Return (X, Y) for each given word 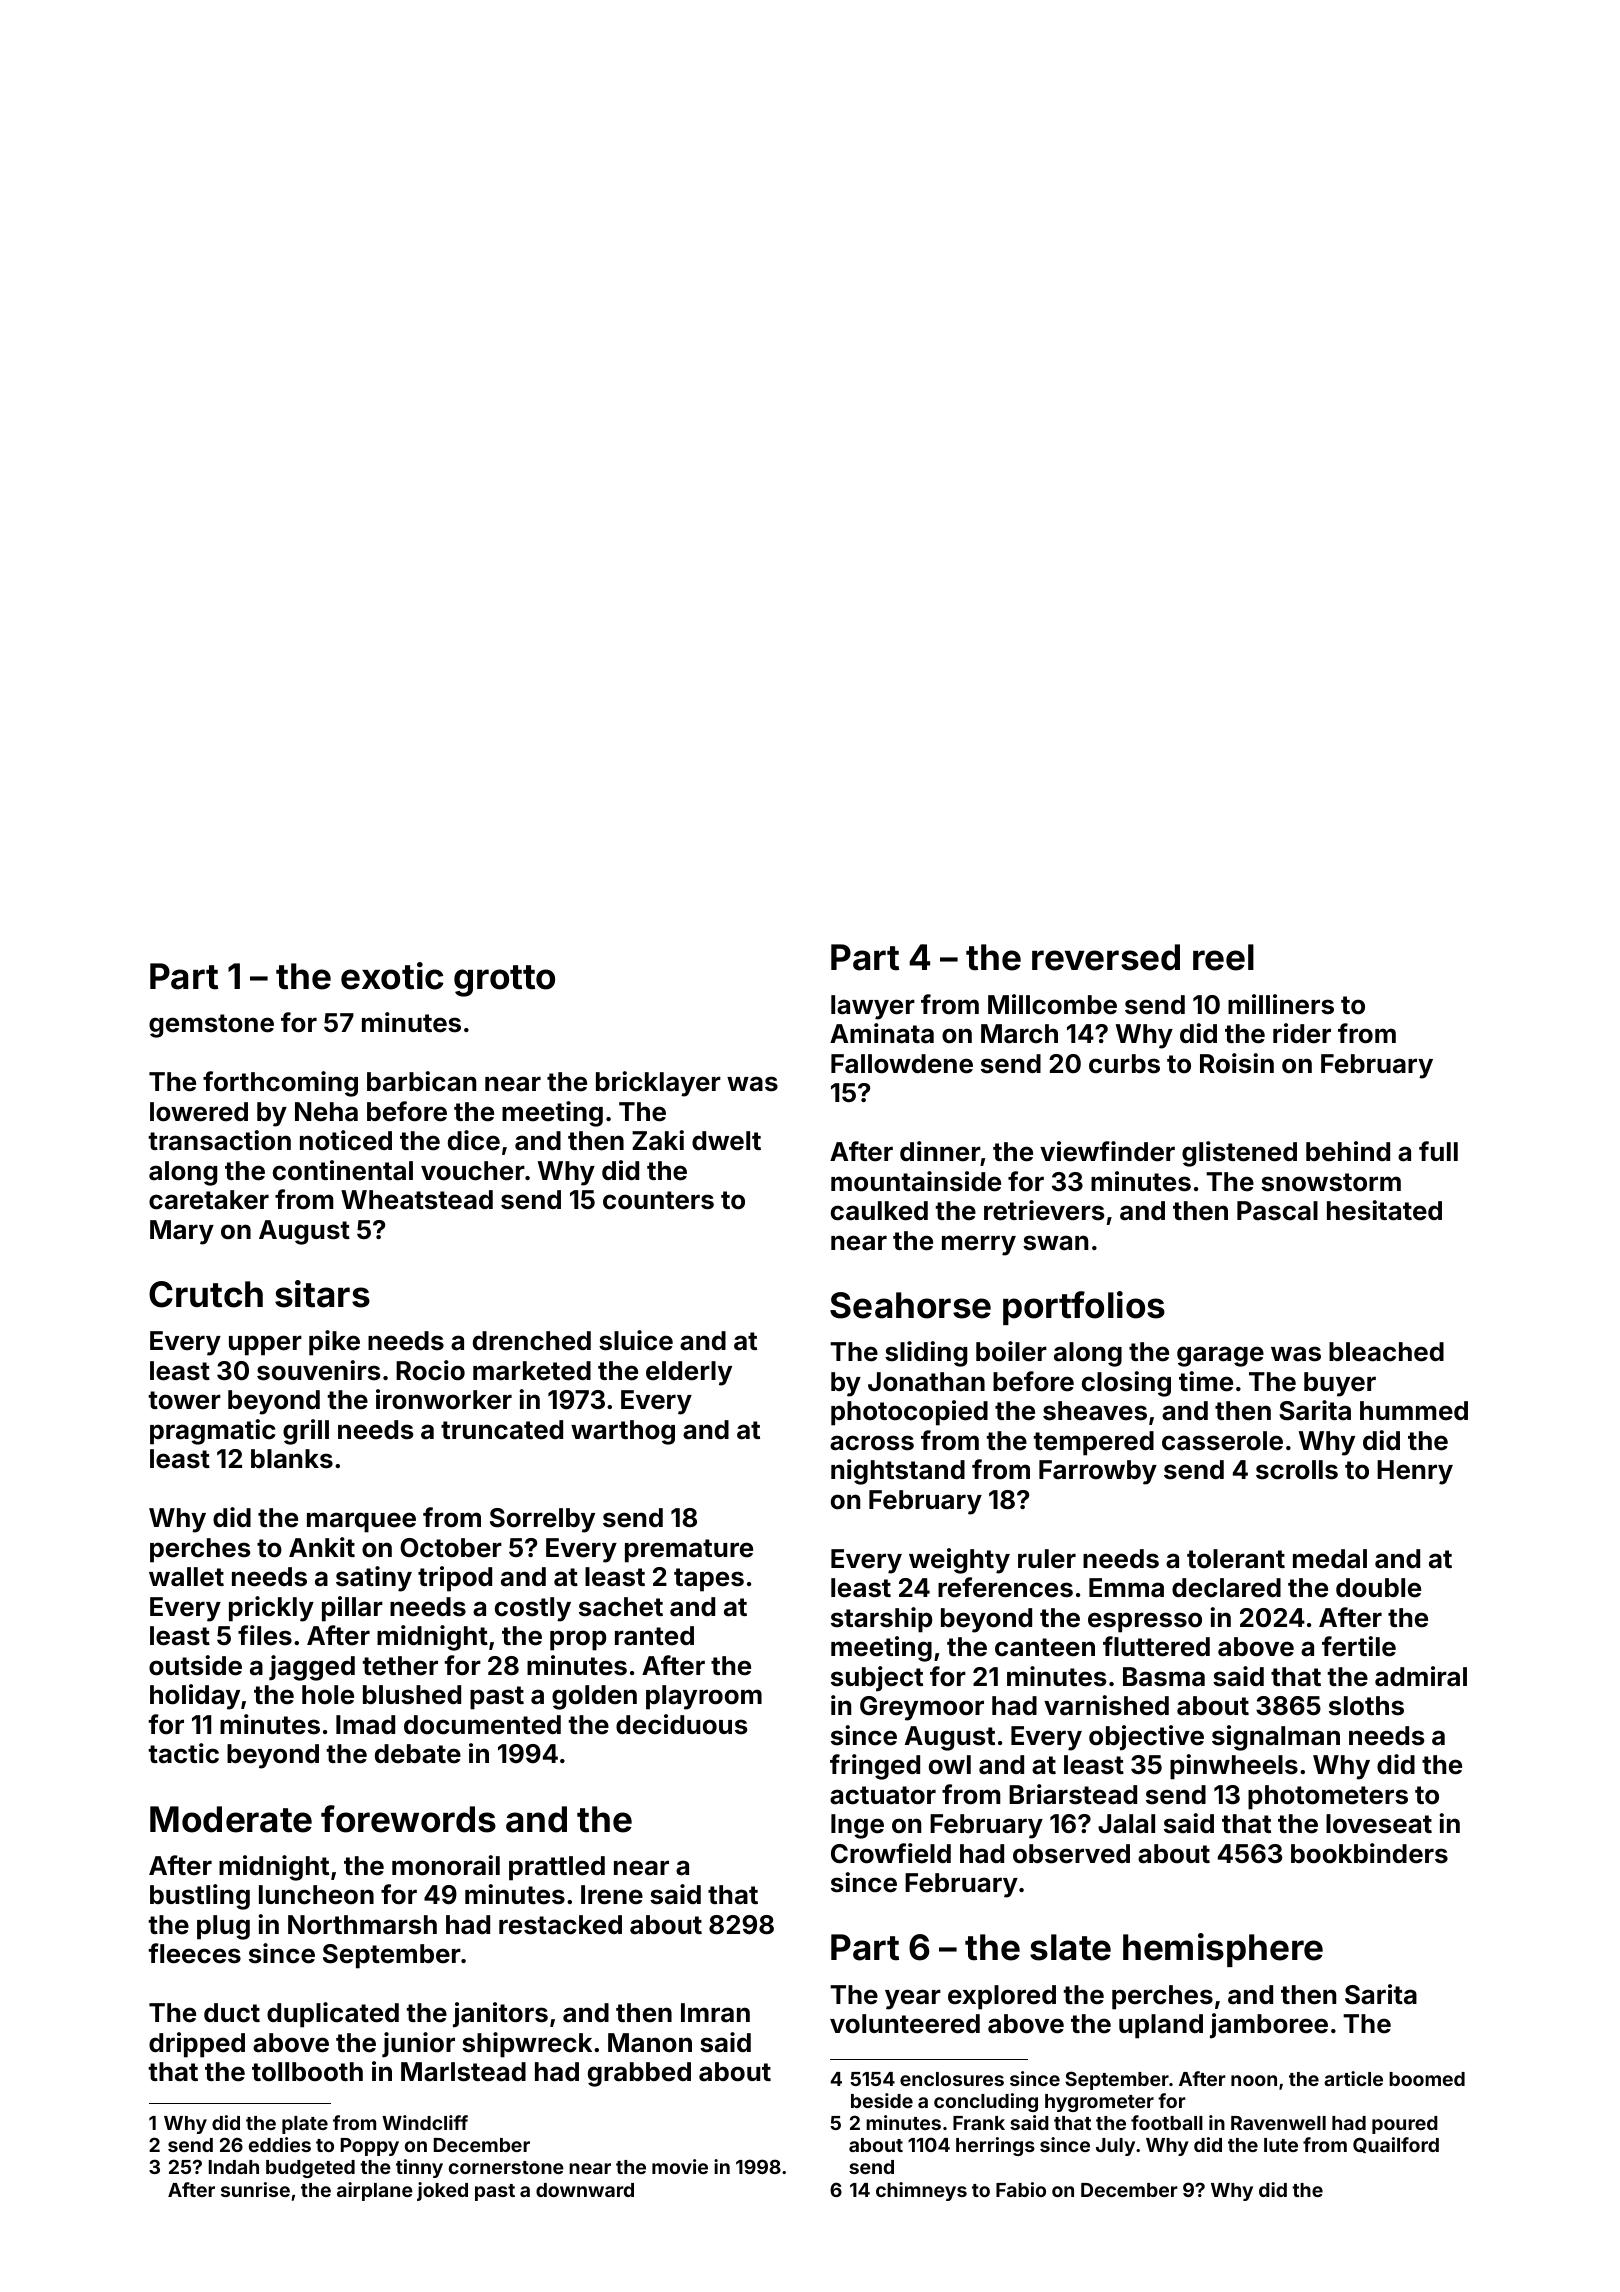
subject (877, 1679)
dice (474, 1140)
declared (1226, 1588)
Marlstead (463, 2072)
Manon (650, 2043)
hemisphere (1223, 1950)
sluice (636, 1340)
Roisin (1237, 1063)
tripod (455, 1579)
